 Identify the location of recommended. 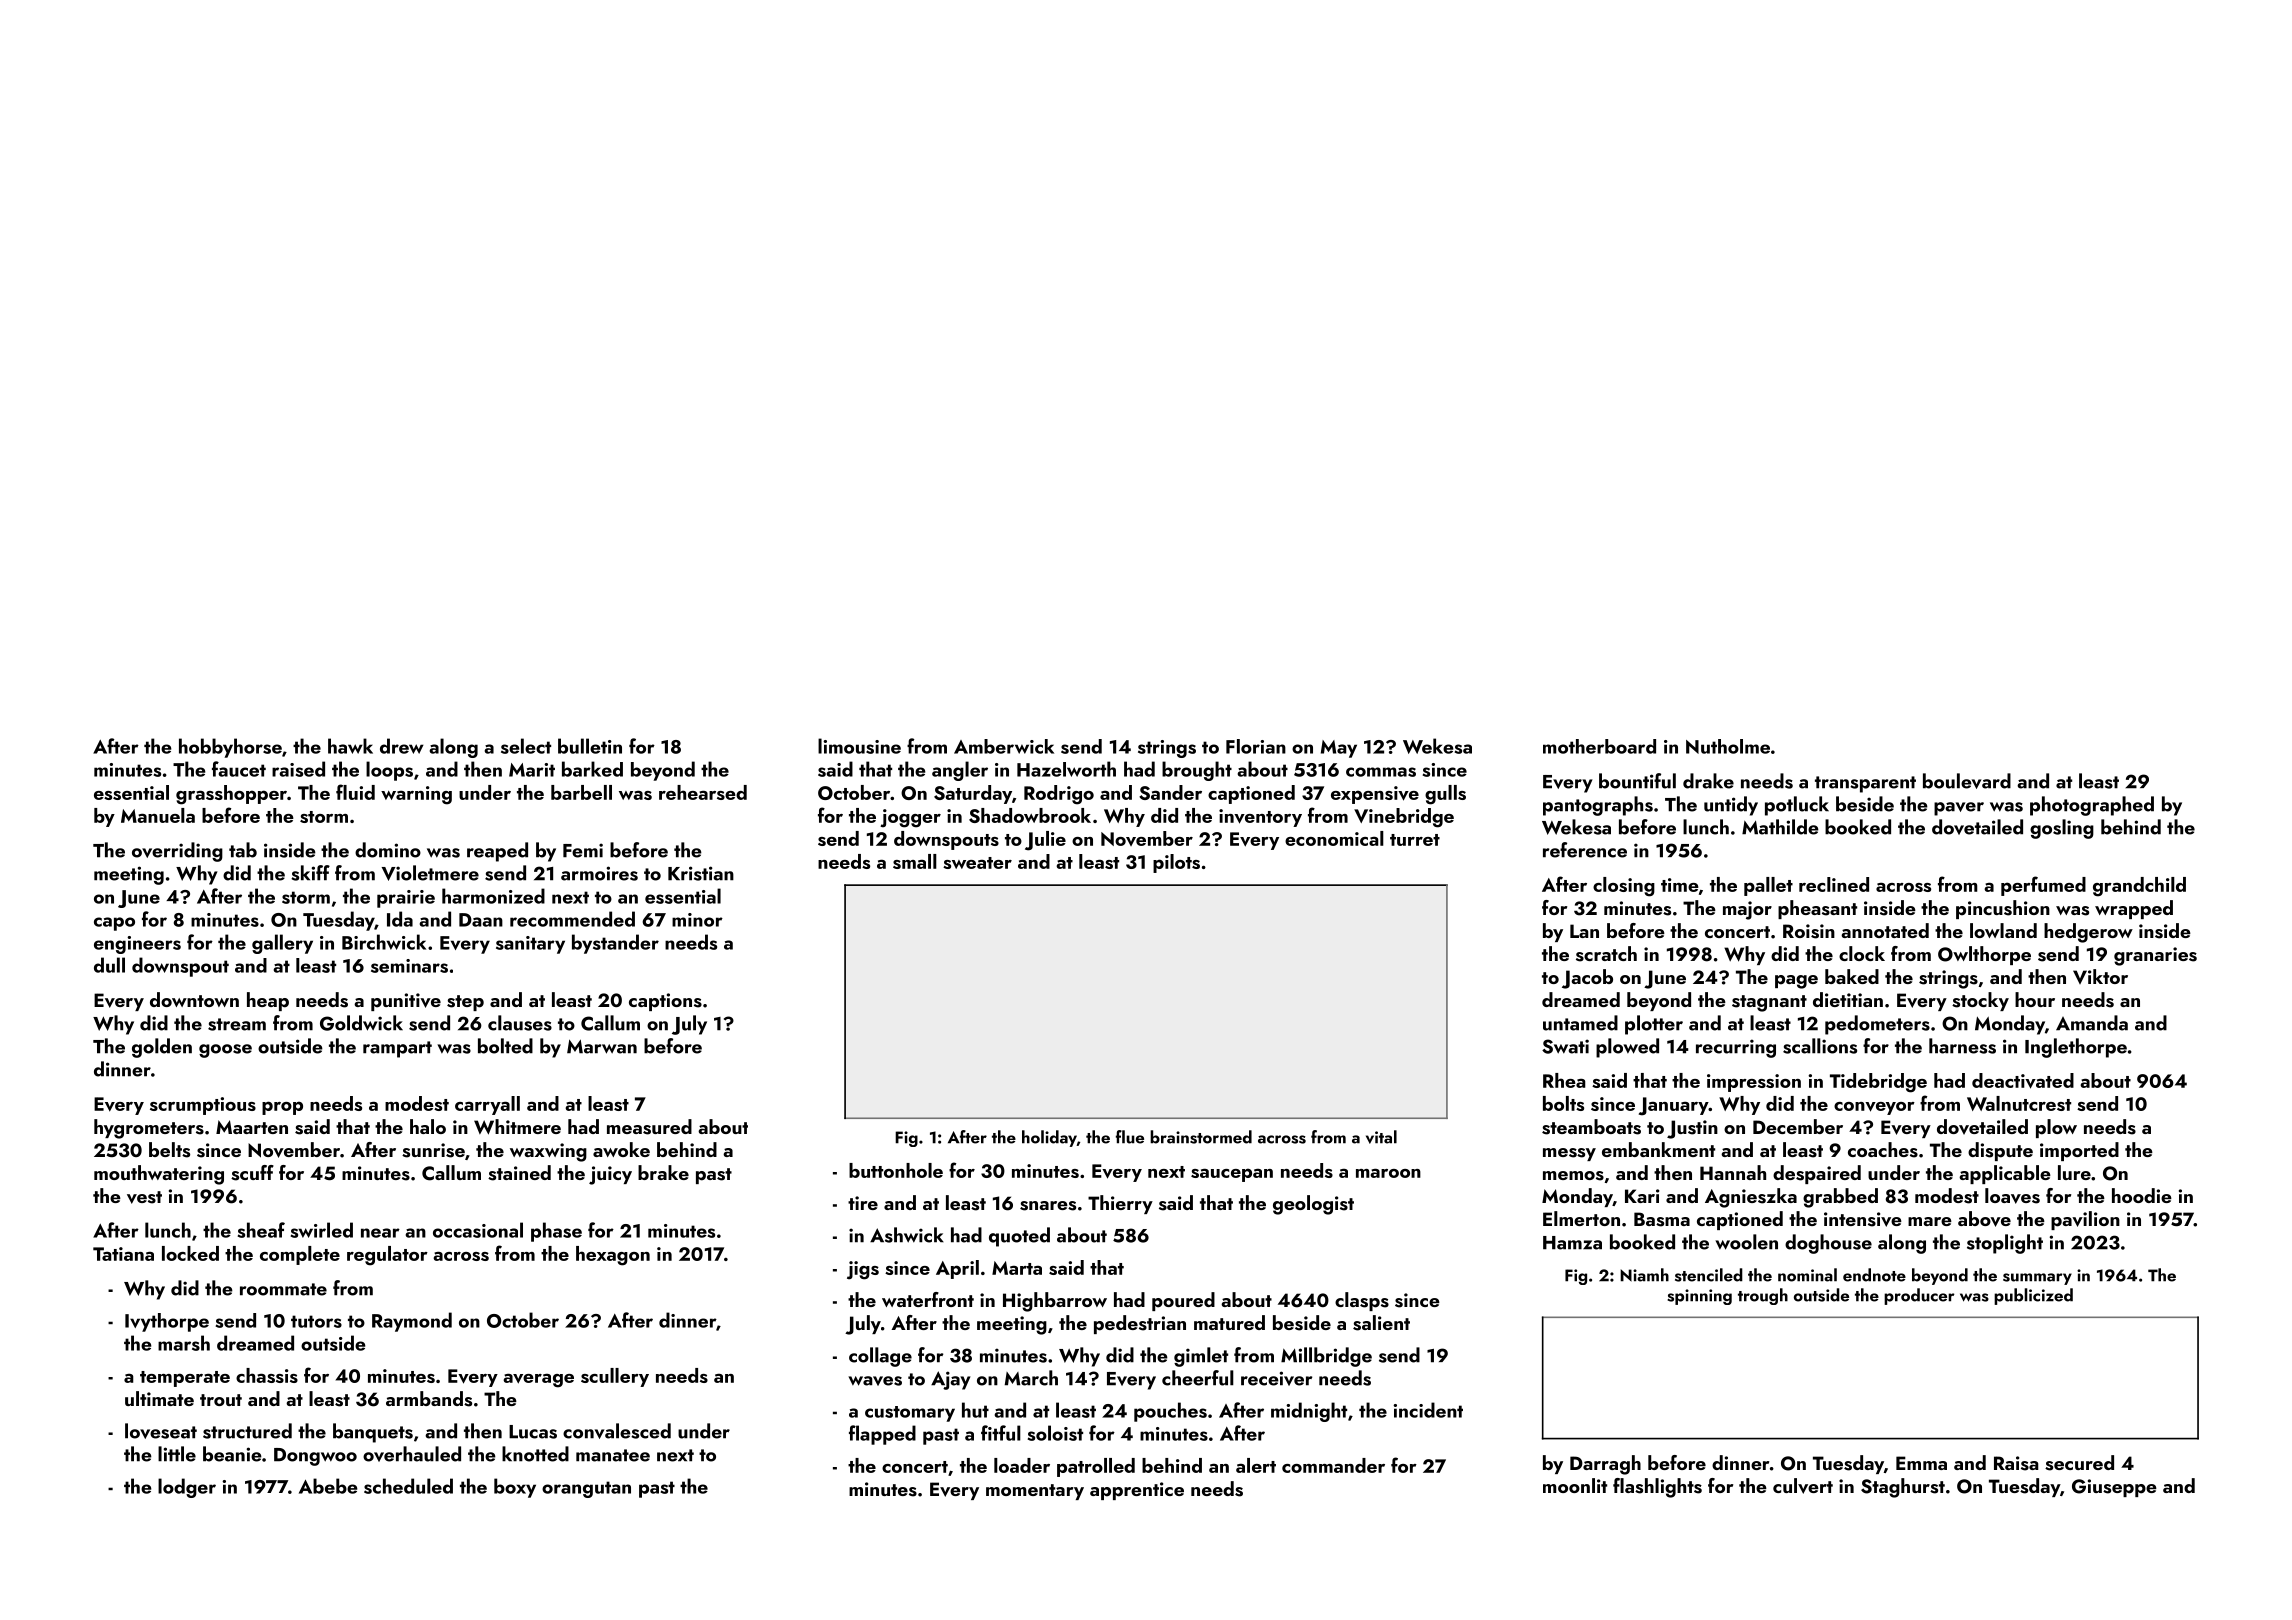
(572, 919).
